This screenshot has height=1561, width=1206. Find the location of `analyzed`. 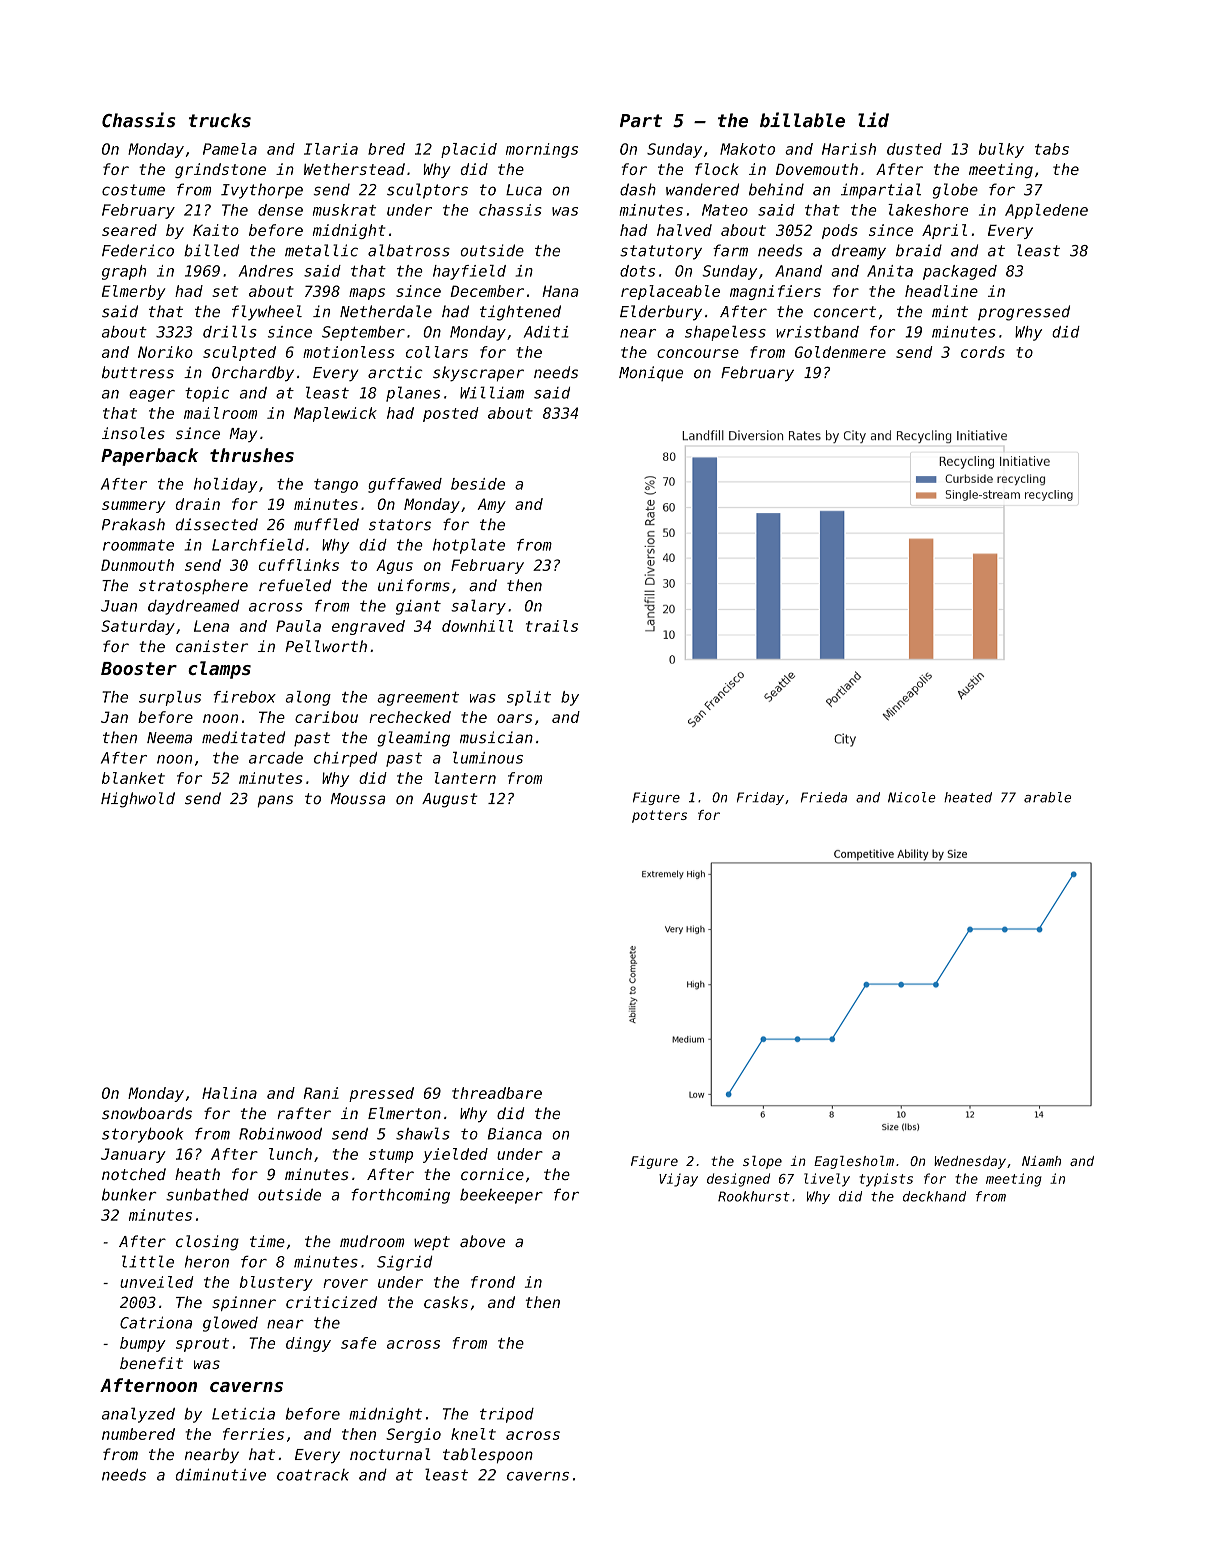

analyzed is located at coordinates (138, 1415).
